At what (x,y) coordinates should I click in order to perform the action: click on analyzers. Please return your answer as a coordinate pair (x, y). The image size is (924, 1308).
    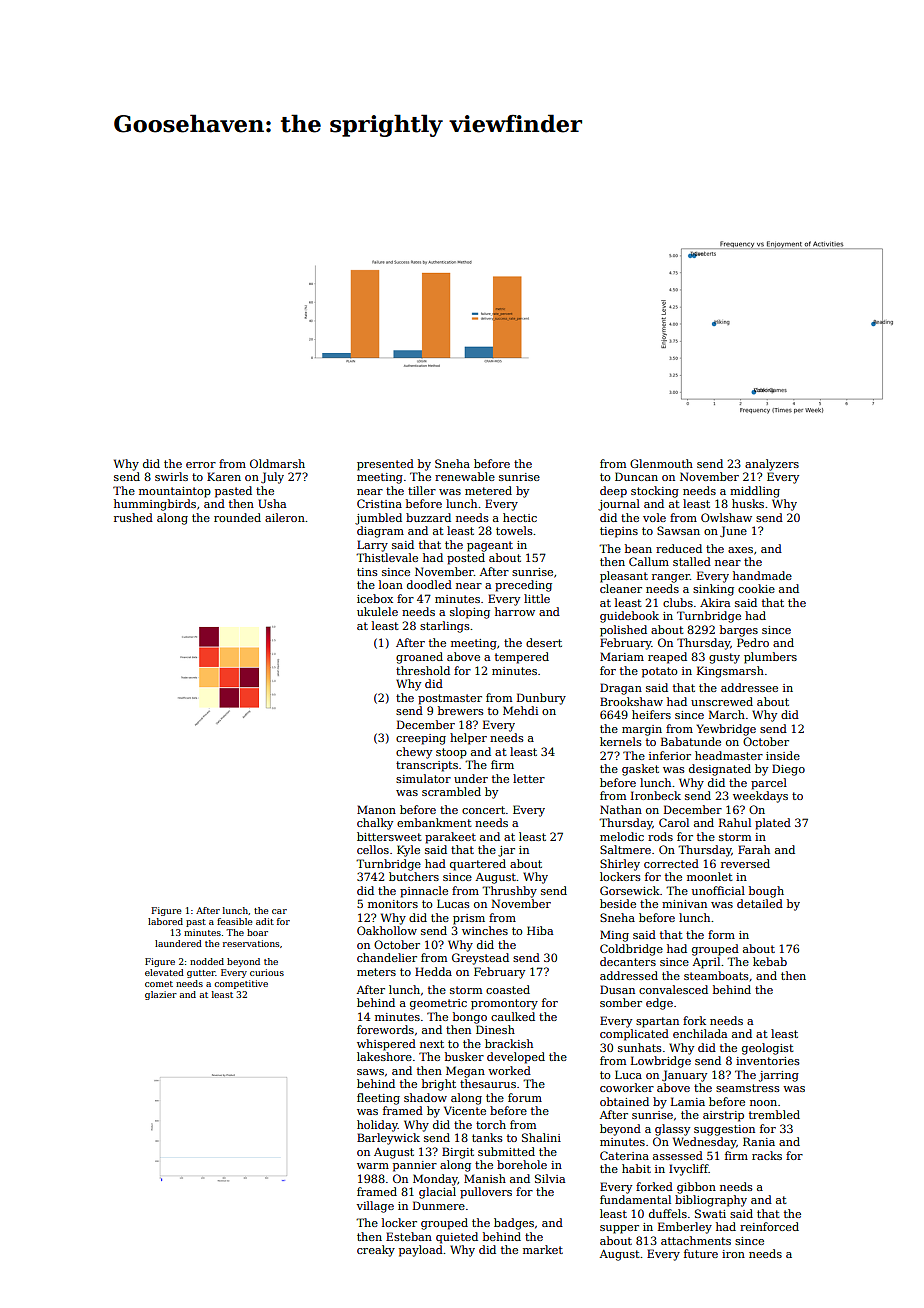
    Looking at the image, I should click on (772, 465).
